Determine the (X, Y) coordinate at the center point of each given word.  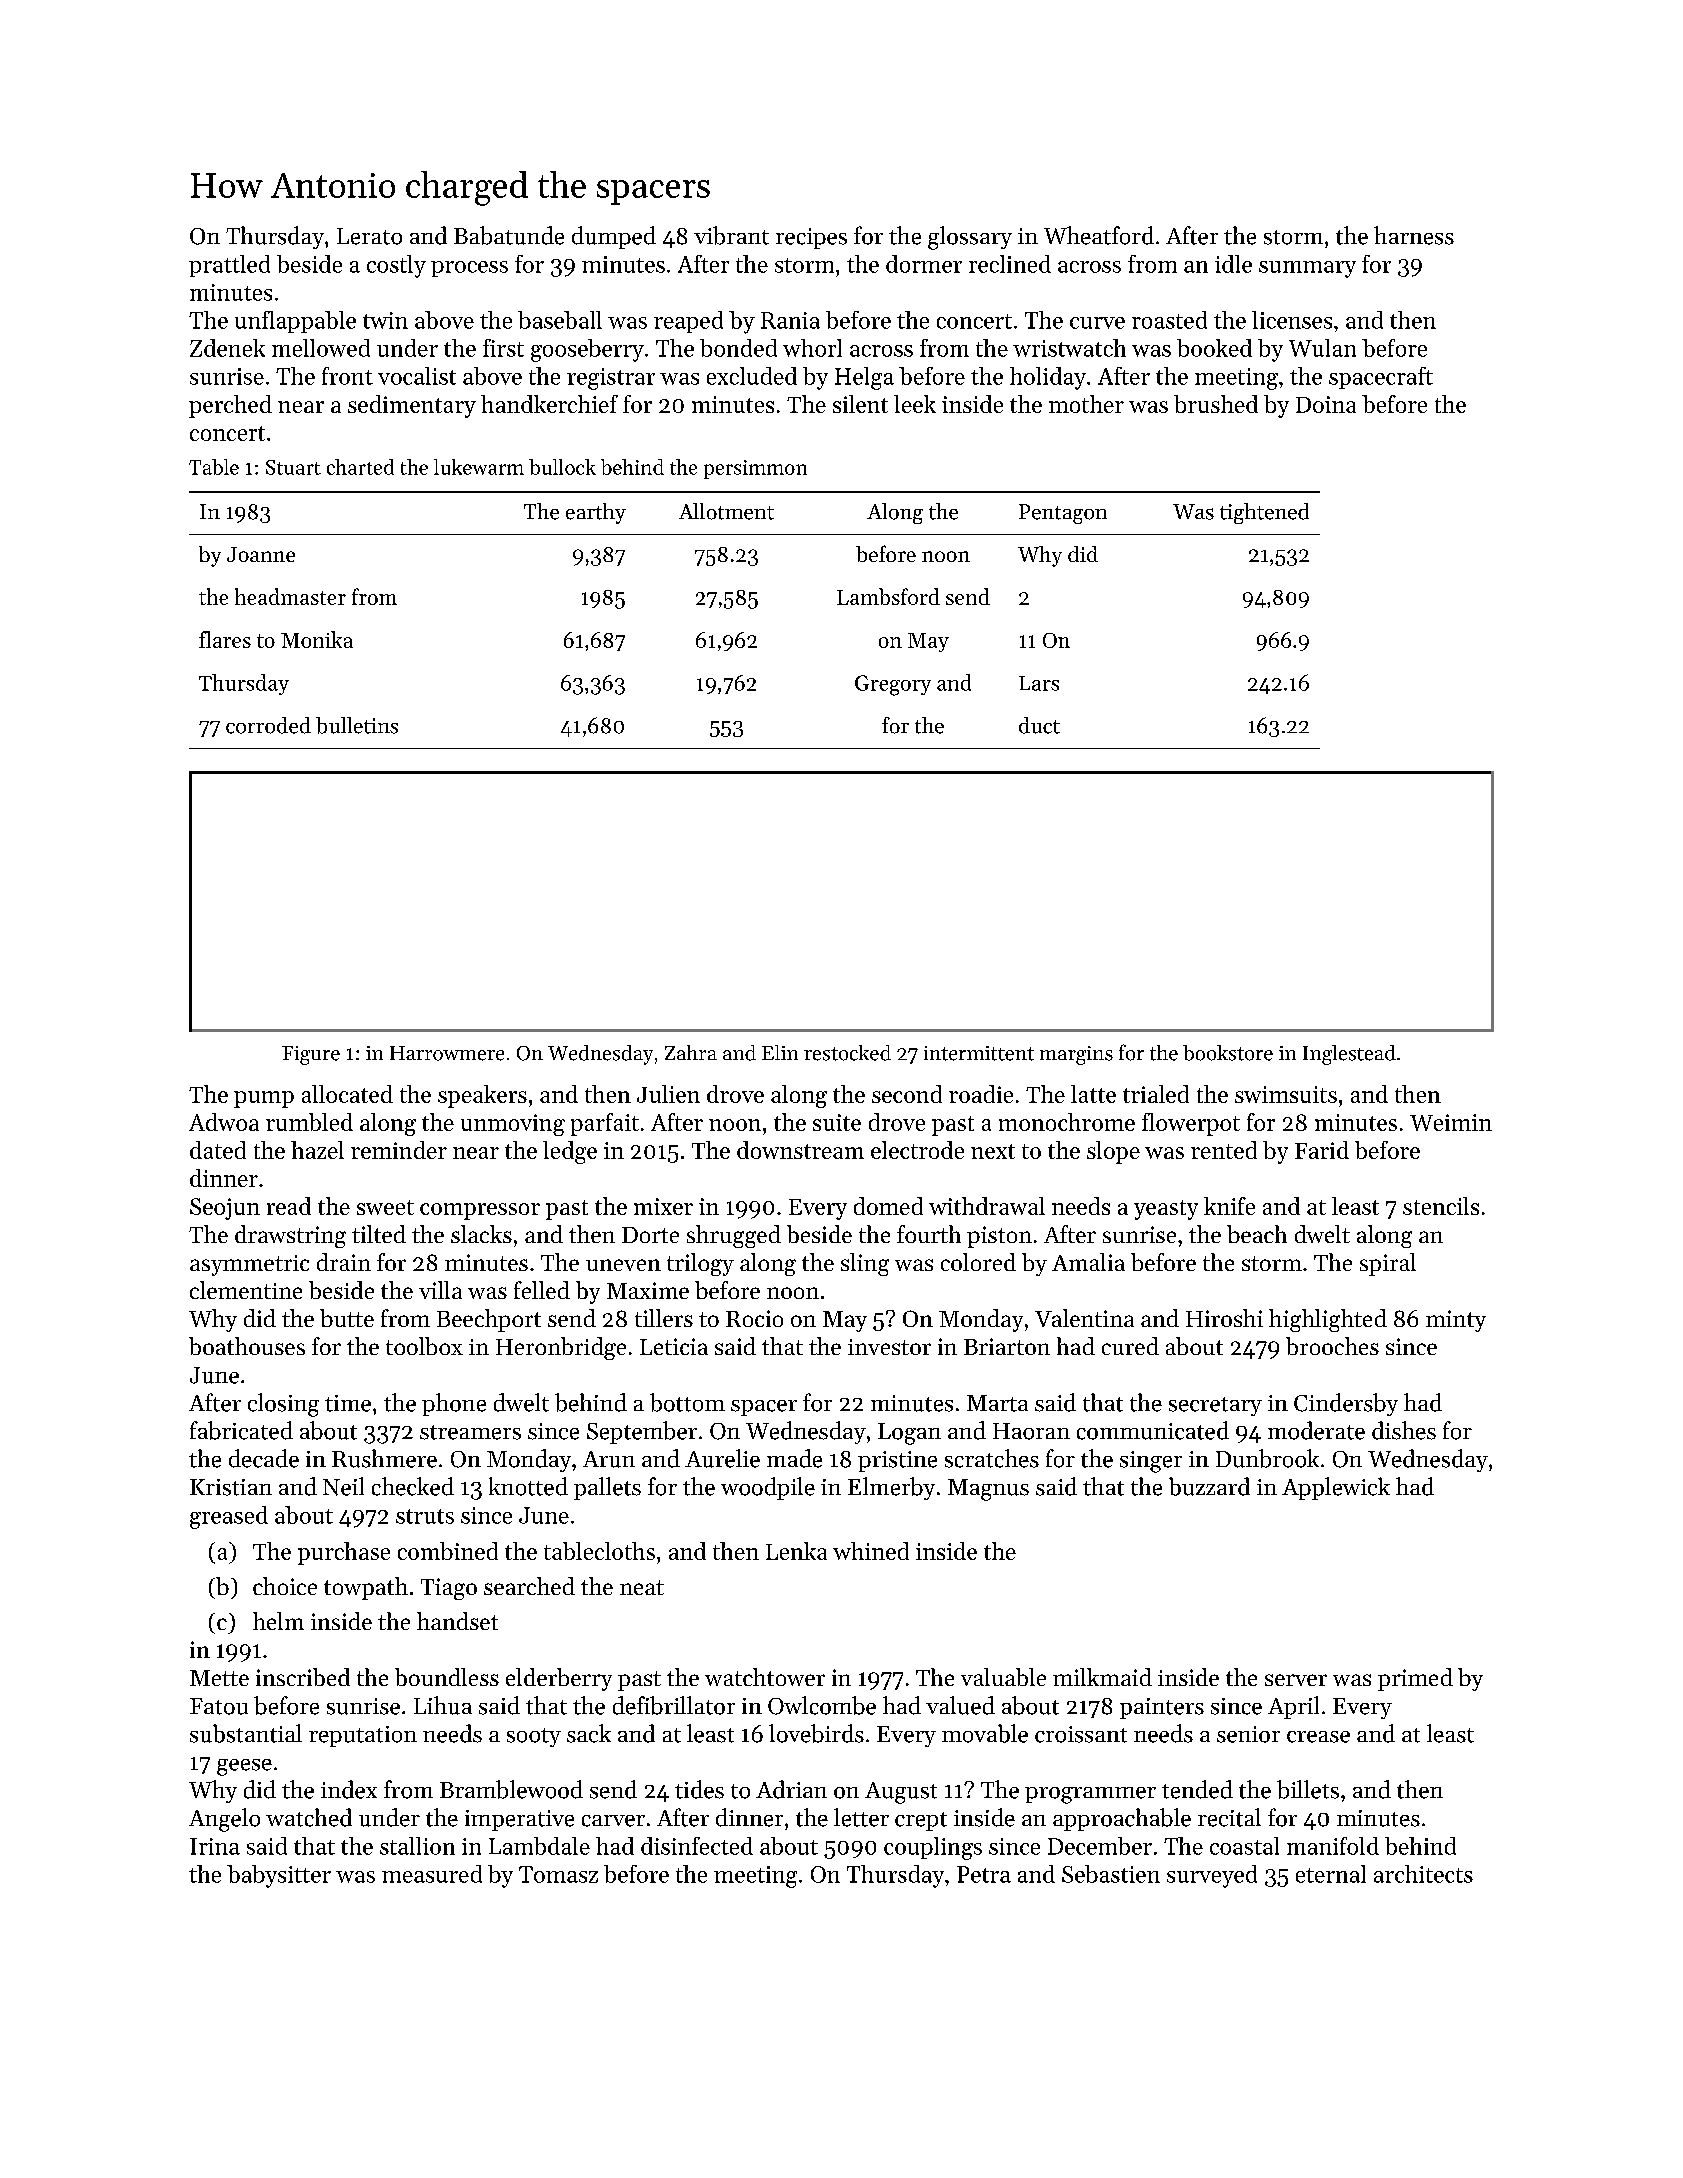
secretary (1215, 1406)
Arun (609, 1459)
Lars (1039, 683)
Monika (317, 639)
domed (888, 1206)
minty (1456, 1321)
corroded (268, 725)
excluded (752, 376)
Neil (343, 1486)
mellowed (321, 348)
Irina (215, 1846)
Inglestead (1349, 1055)
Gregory (893, 685)
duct (1039, 725)
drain (344, 1262)
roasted (1169, 320)
